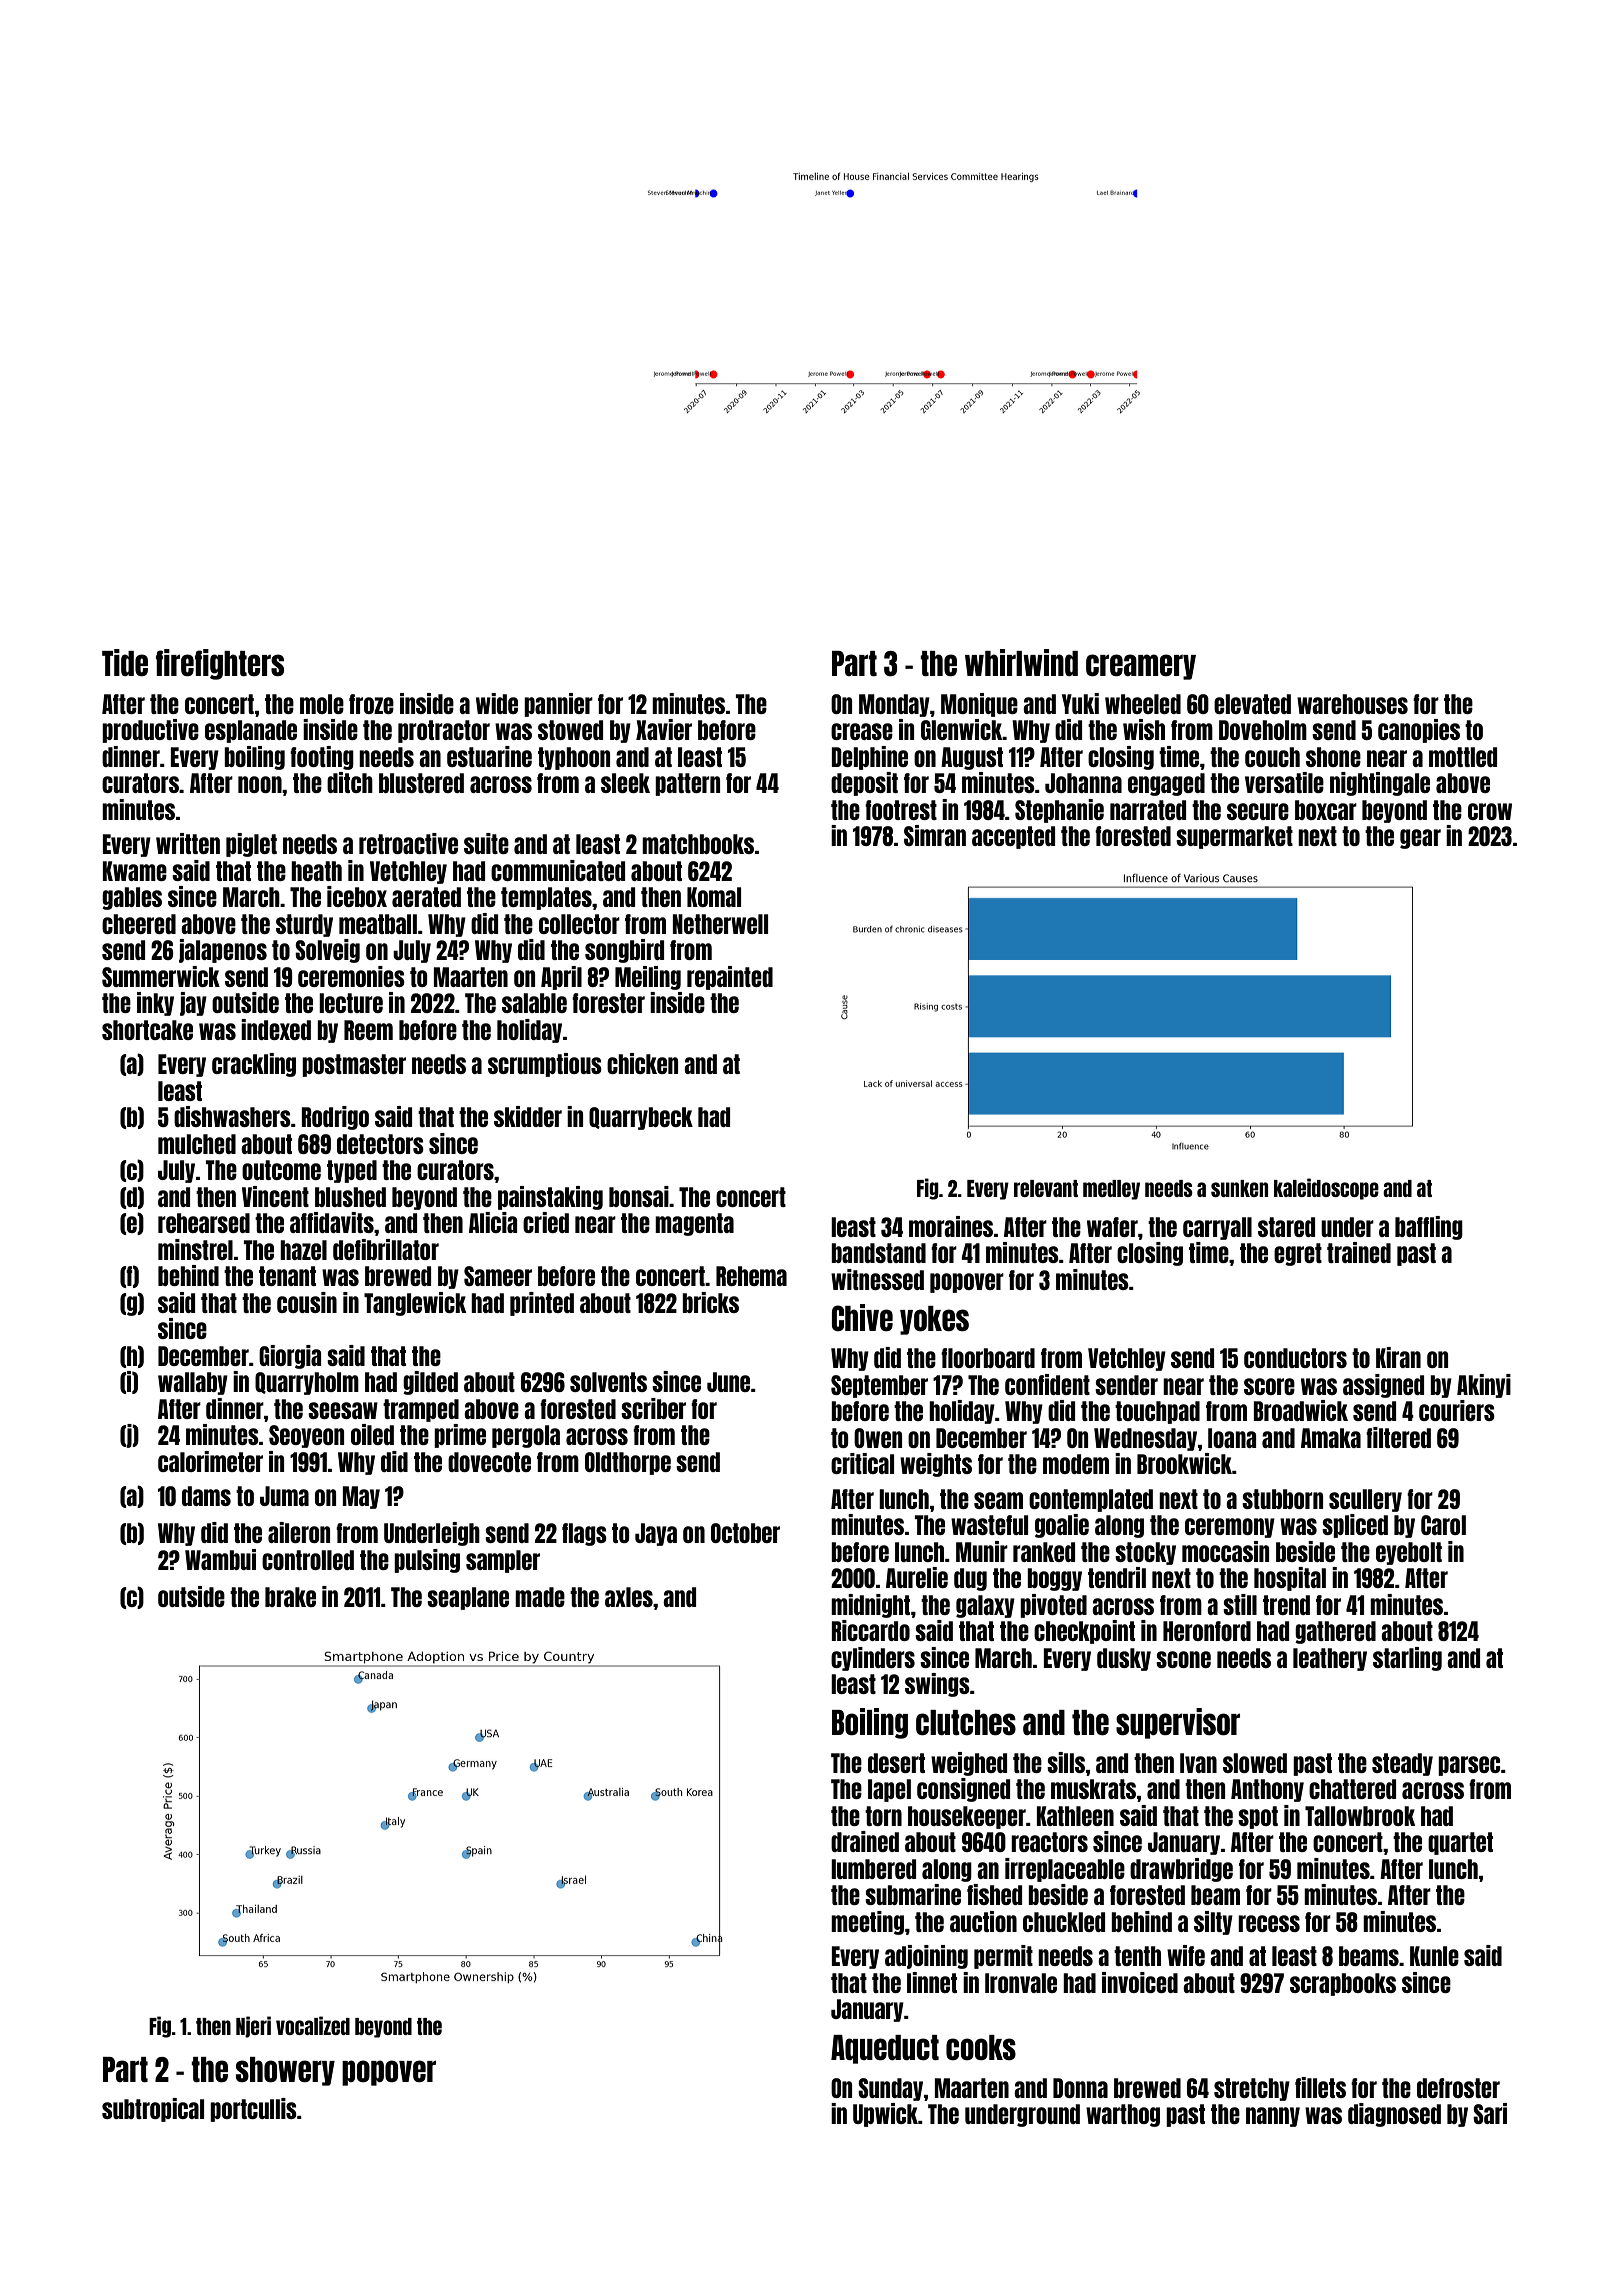 This page has height=2292, width=1620. I want to click on vocalized, so click(313, 2025).
